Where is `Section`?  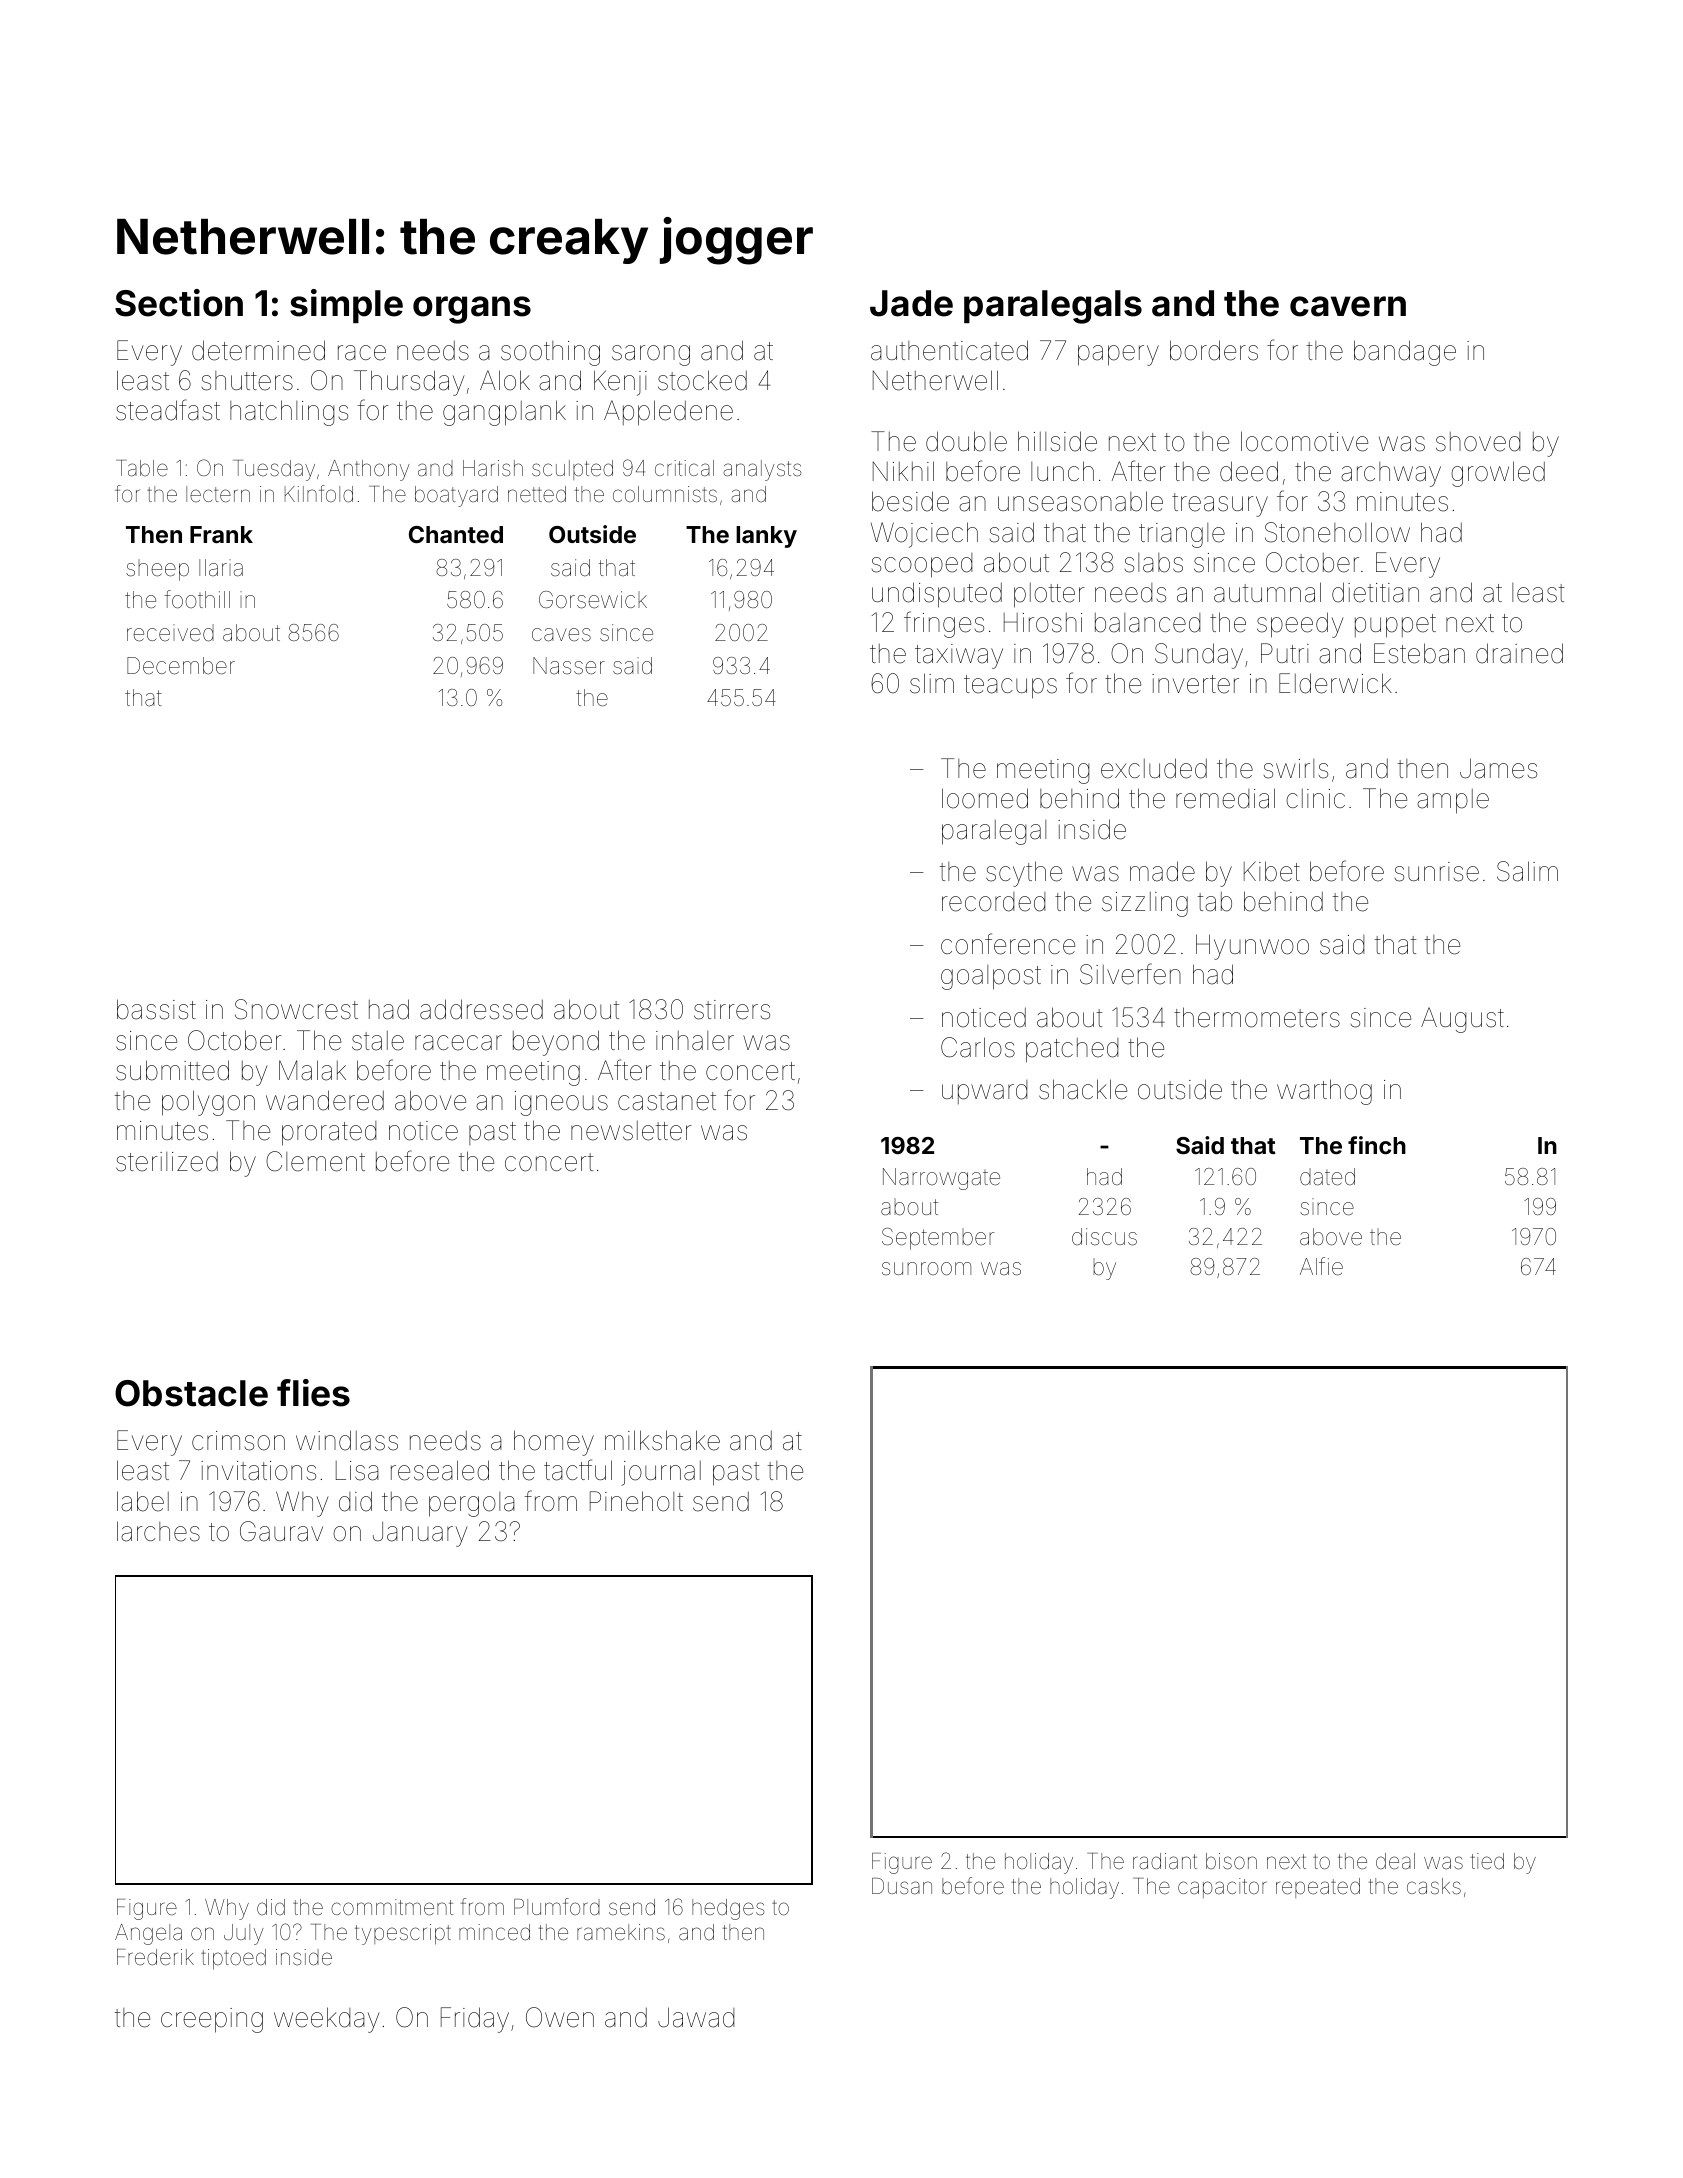 Section is located at coordinates (179, 303).
